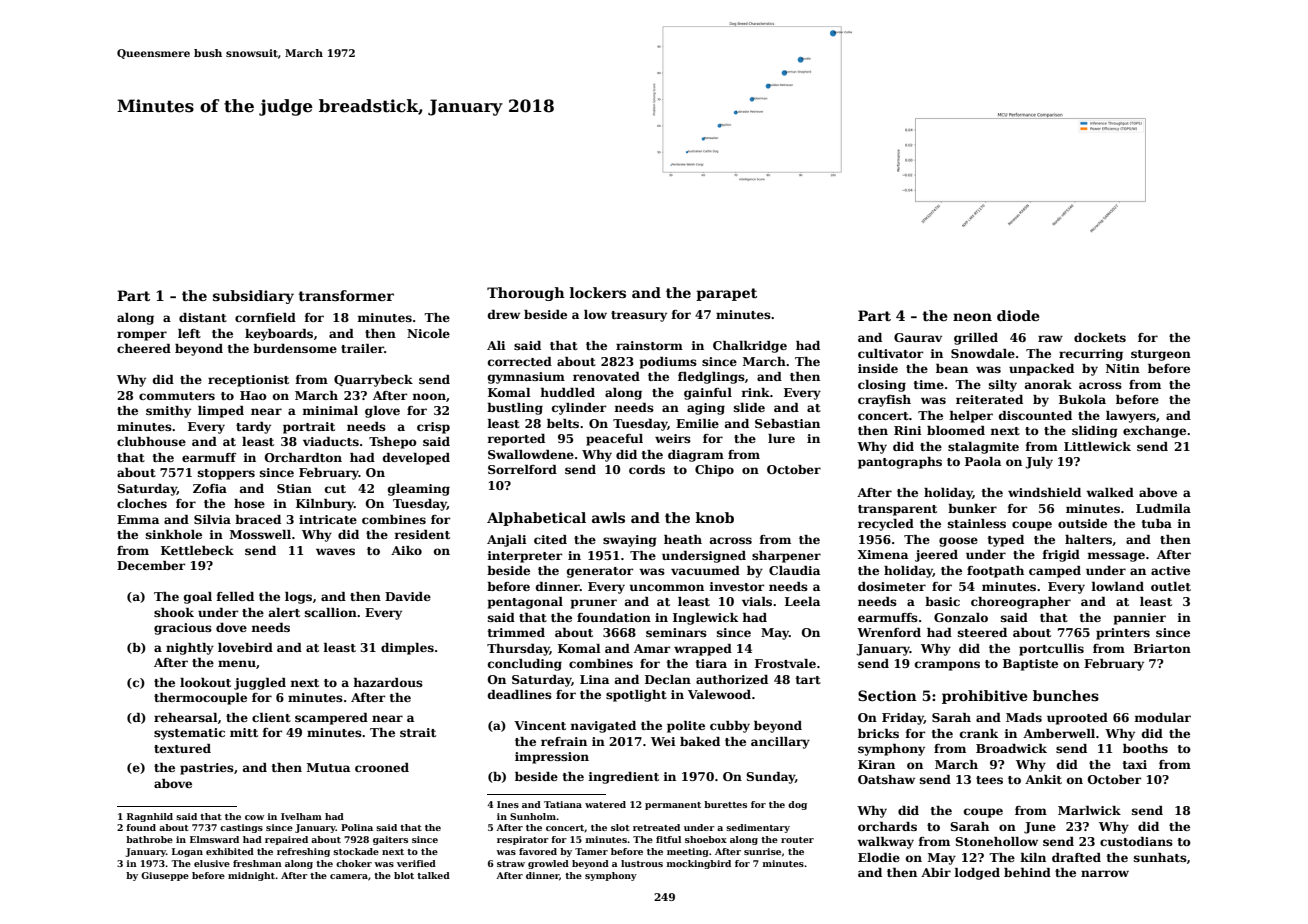  Describe the element at coordinates (942, 601) in the page. I see `basic` at that location.
